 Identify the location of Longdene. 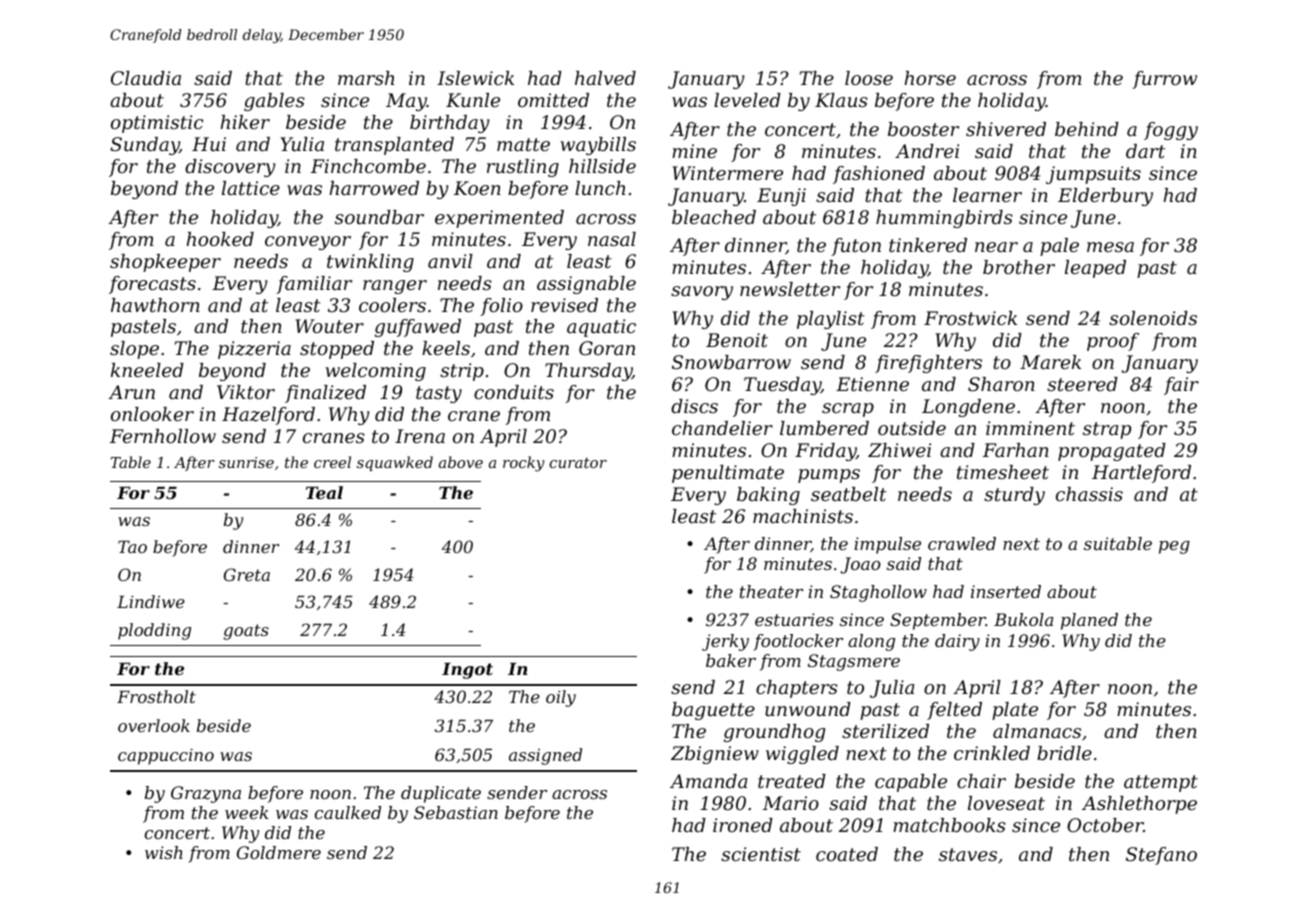
(968, 408).
